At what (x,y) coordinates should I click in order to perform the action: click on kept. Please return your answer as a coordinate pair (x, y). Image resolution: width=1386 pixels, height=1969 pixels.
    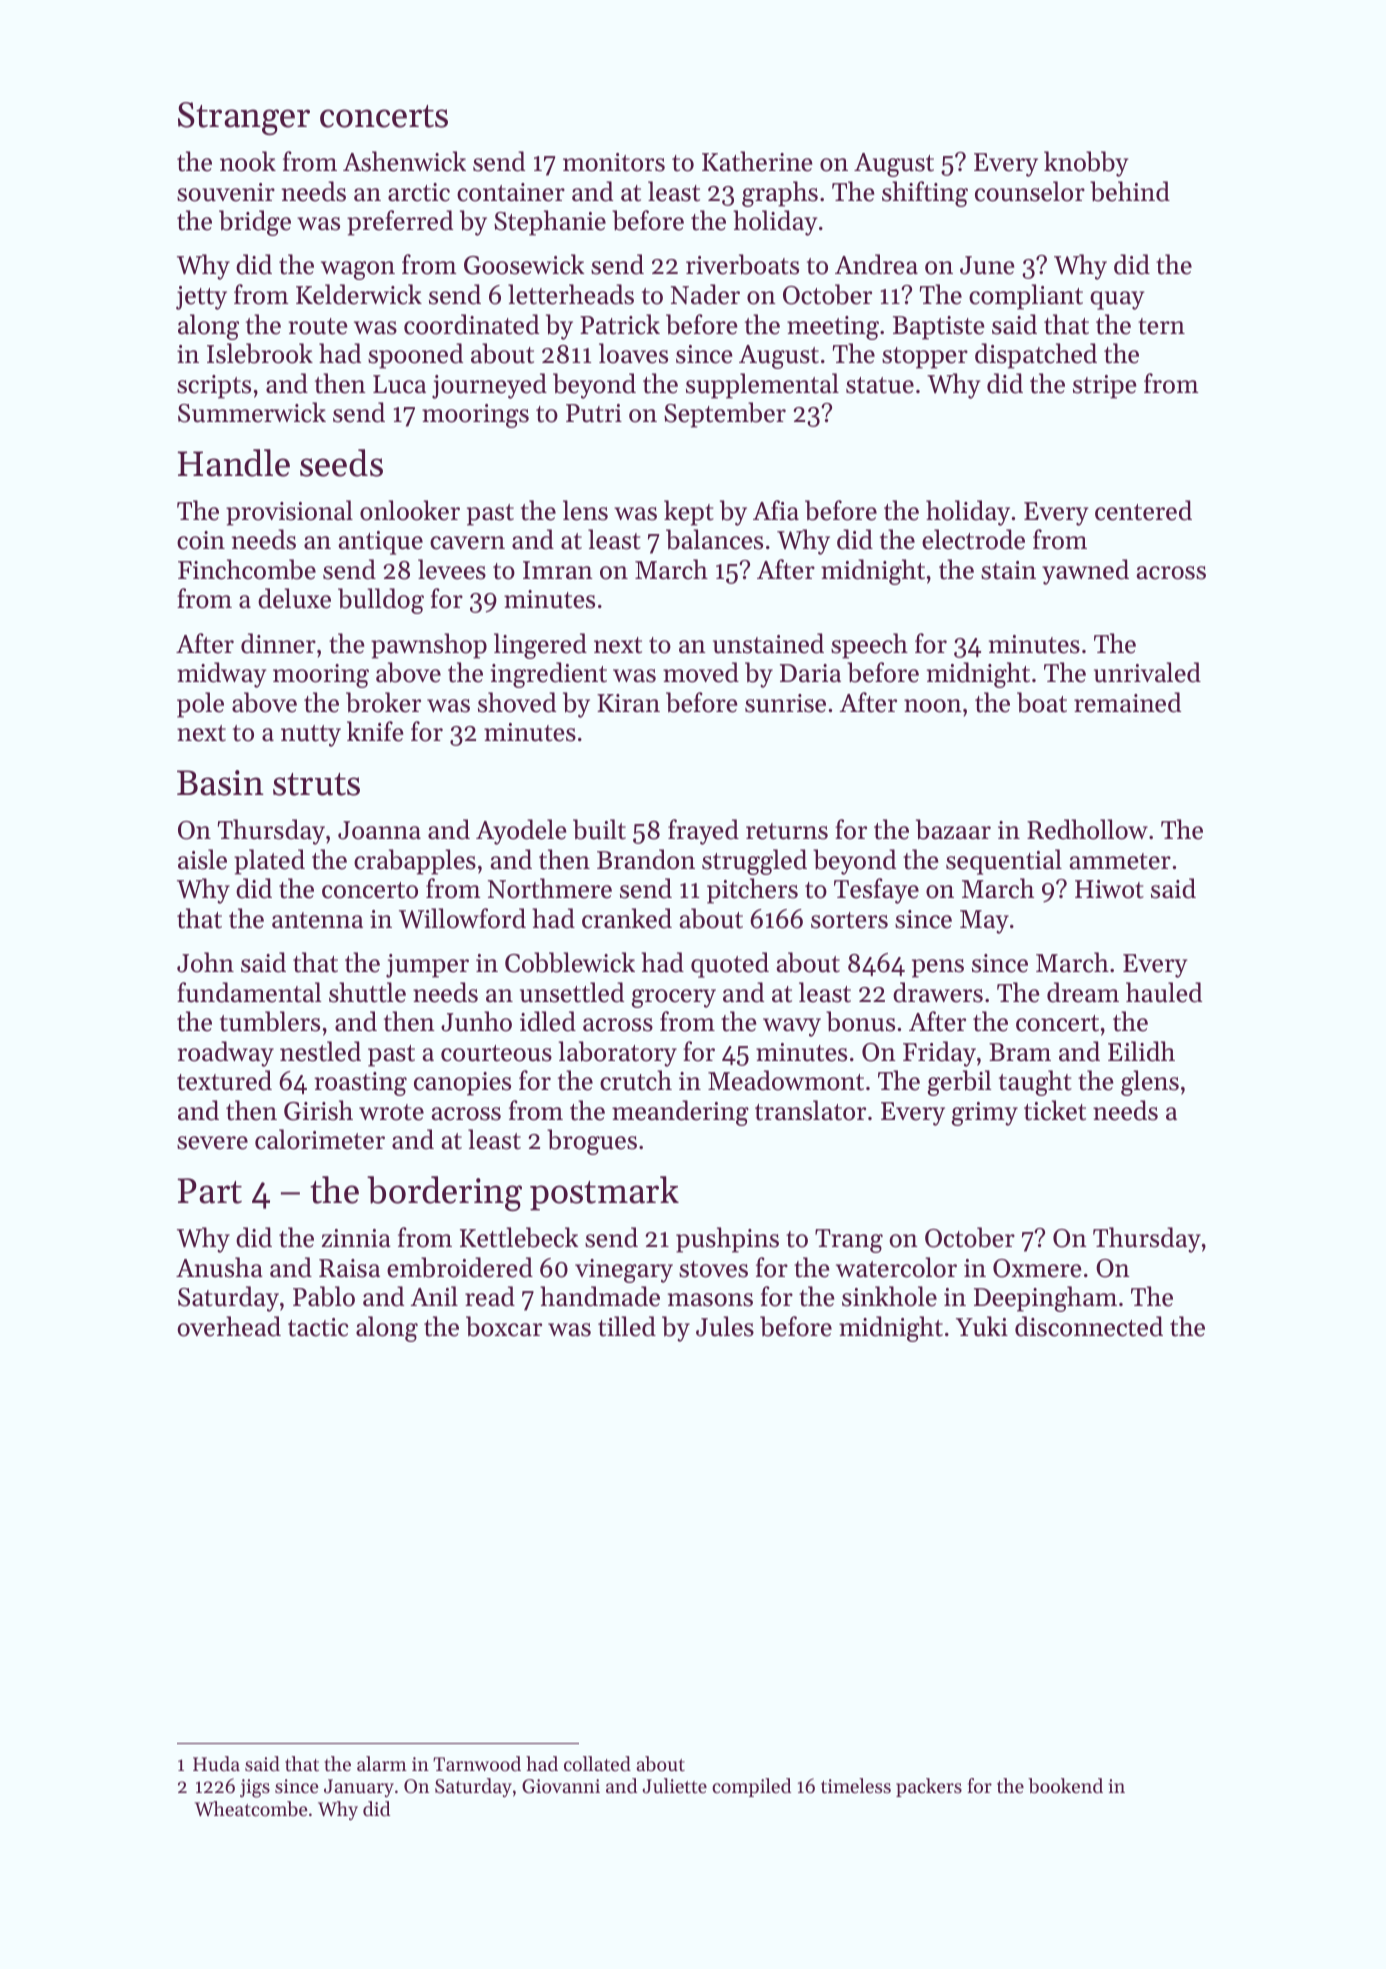
    Looking at the image, I should click on (689, 513).
